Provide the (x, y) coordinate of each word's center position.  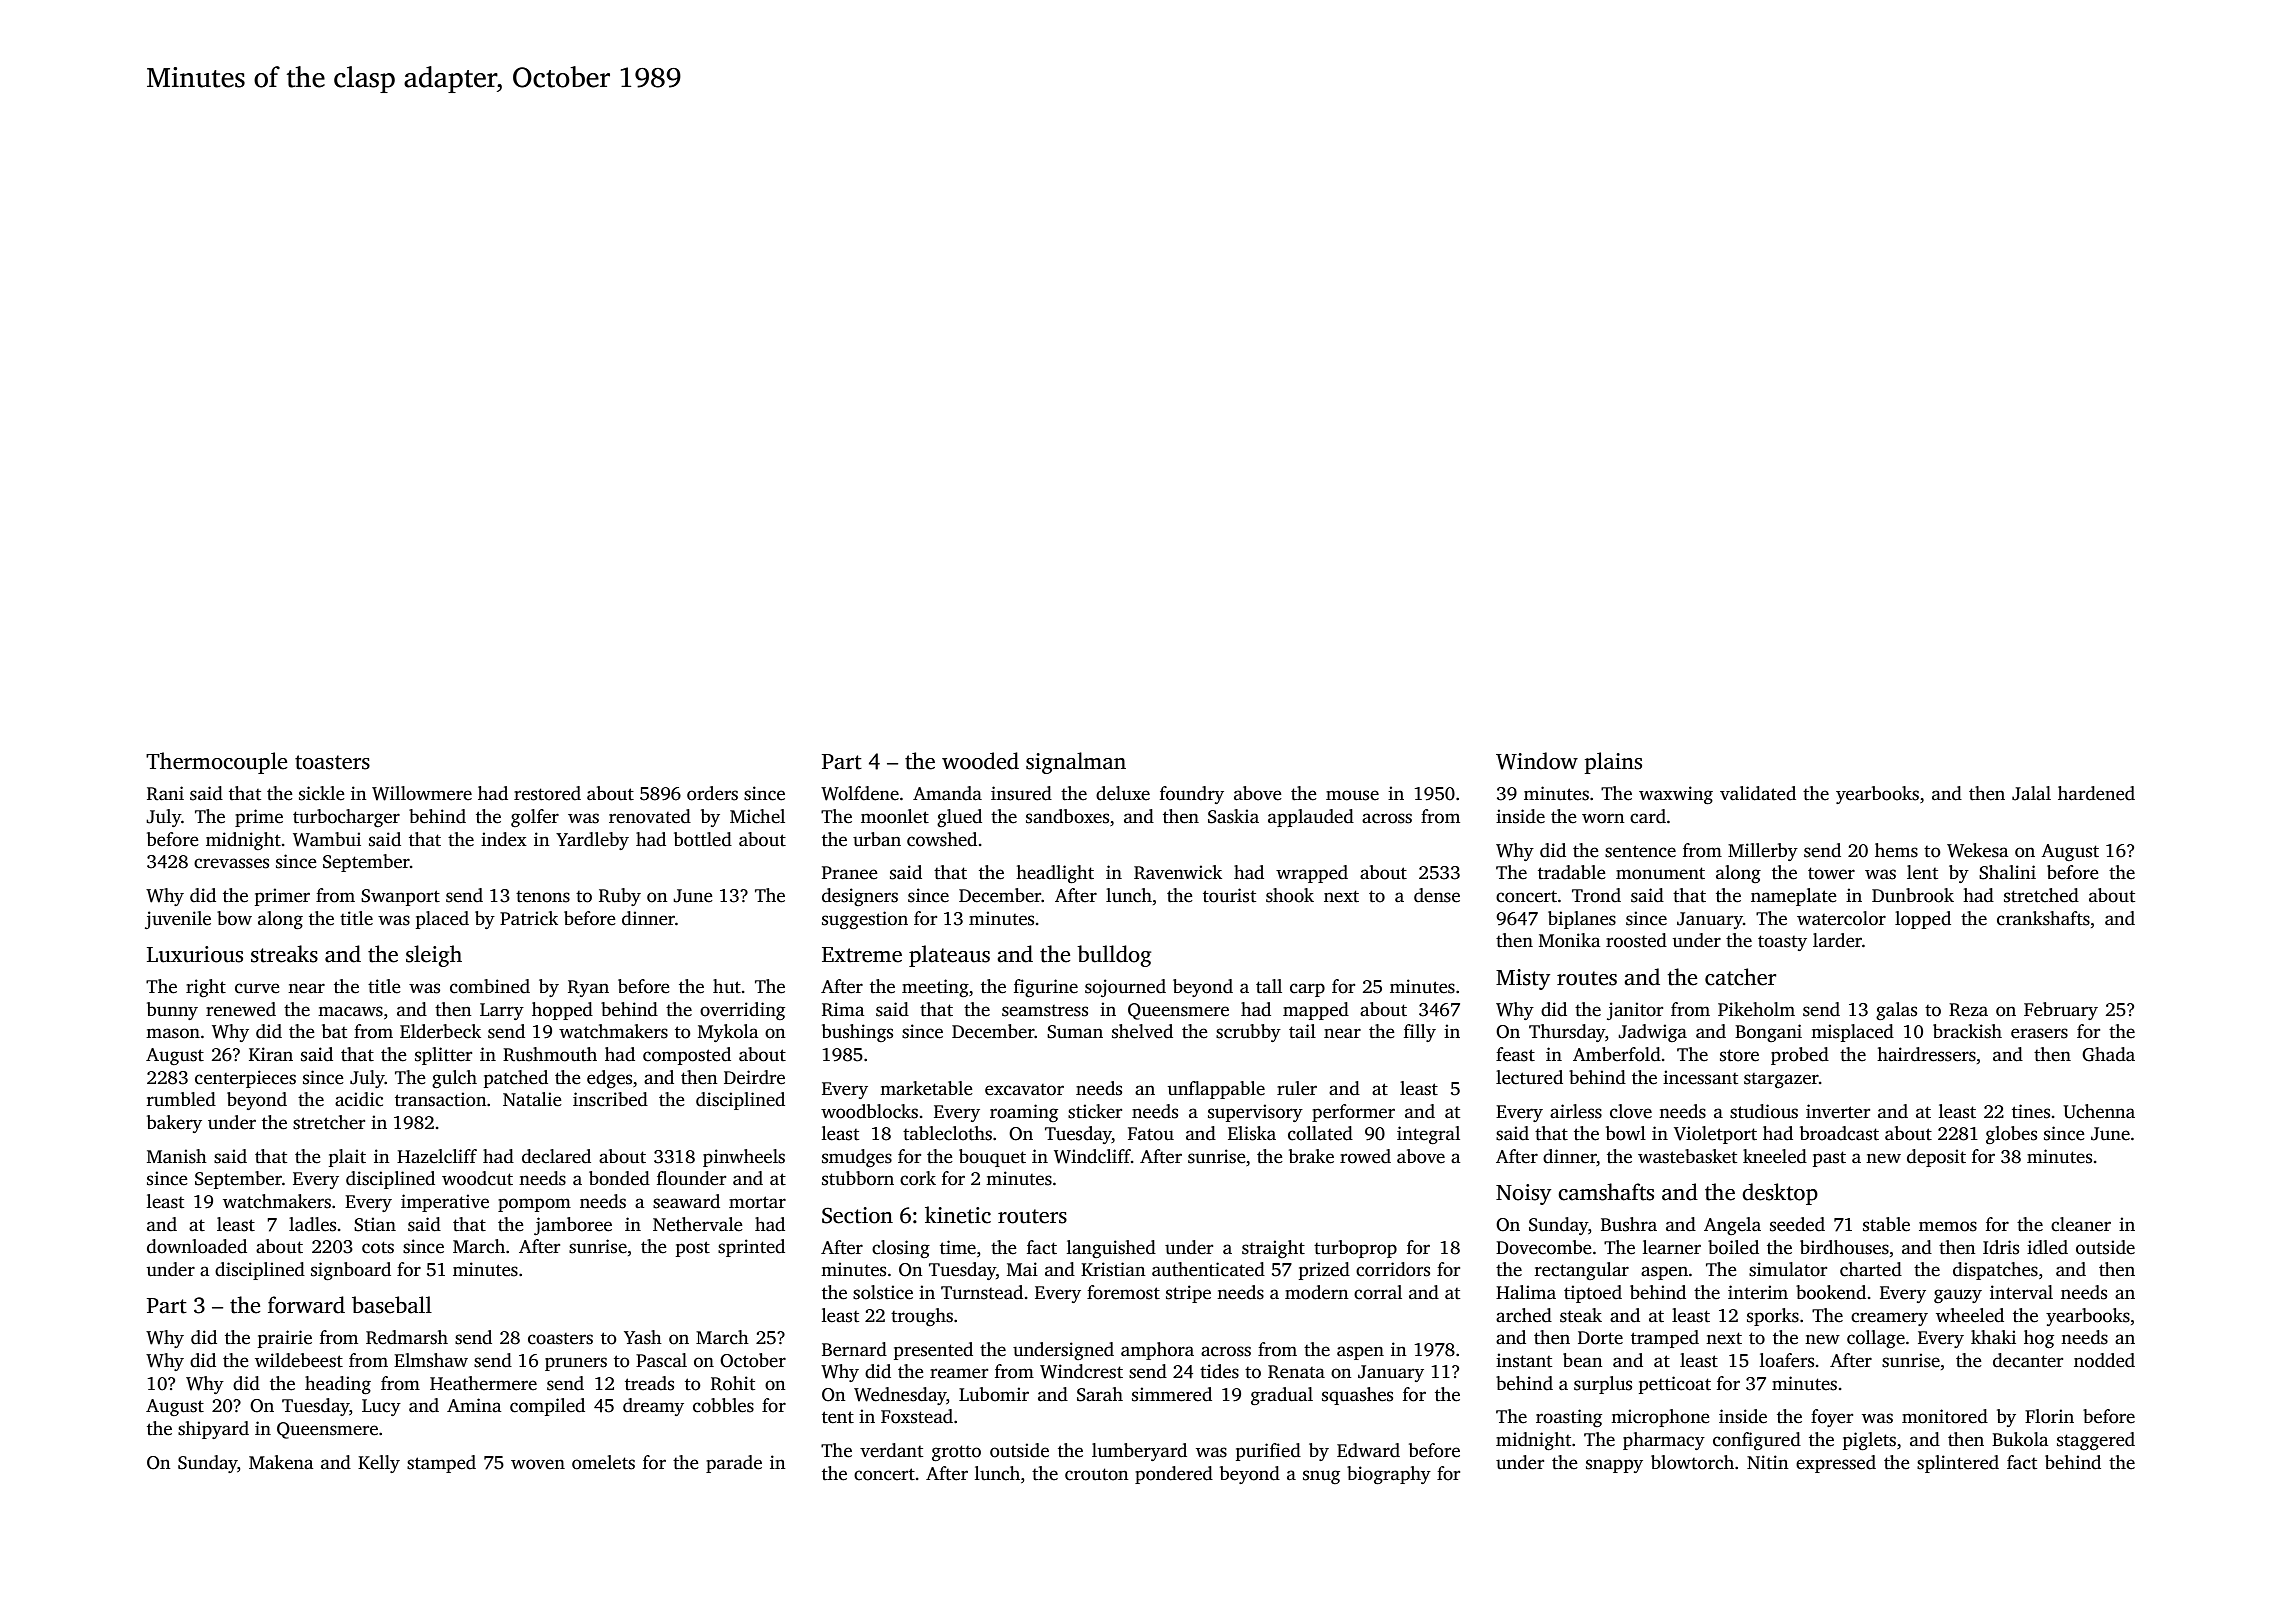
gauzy (1958, 1296)
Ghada (2108, 1054)
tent (838, 1417)
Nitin (1768, 1462)
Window (1537, 761)
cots (378, 1247)
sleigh (434, 956)
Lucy (381, 1407)
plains (1613, 763)
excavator (1024, 1090)
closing (901, 1249)
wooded (980, 761)
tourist (1229, 895)
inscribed (610, 1099)
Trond (1596, 895)
